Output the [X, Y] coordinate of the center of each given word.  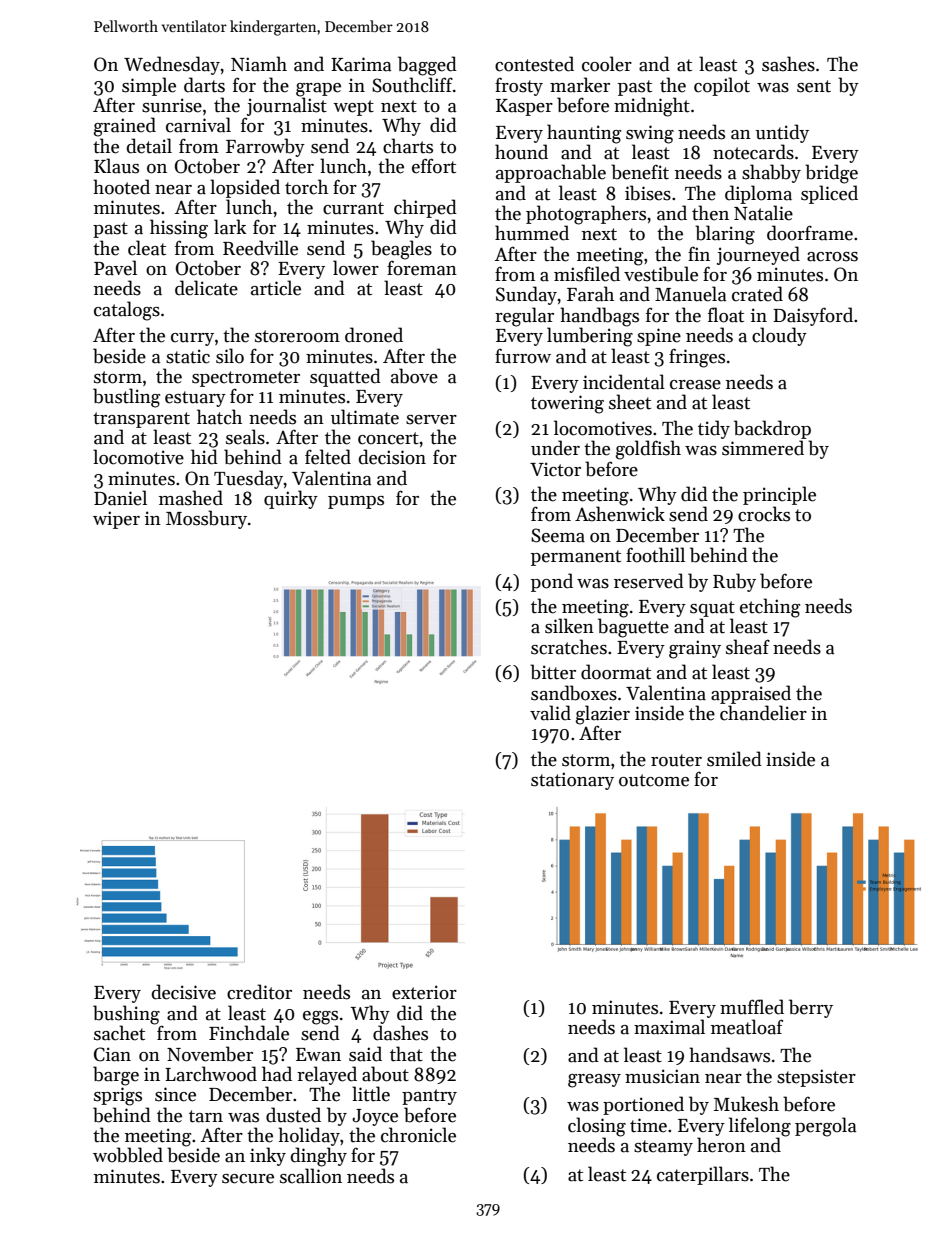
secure [248, 1179]
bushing [126, 1015]
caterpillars [703, 1175]
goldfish [648, 450]
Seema [558, 535]
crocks [764, 514]
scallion [311, 1176]
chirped [425, 208]
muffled [752, 1007]
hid [204, 457]
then [710, 213]
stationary [572, 781]
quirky [291, 499]
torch [306, 187]
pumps [356, 502]
